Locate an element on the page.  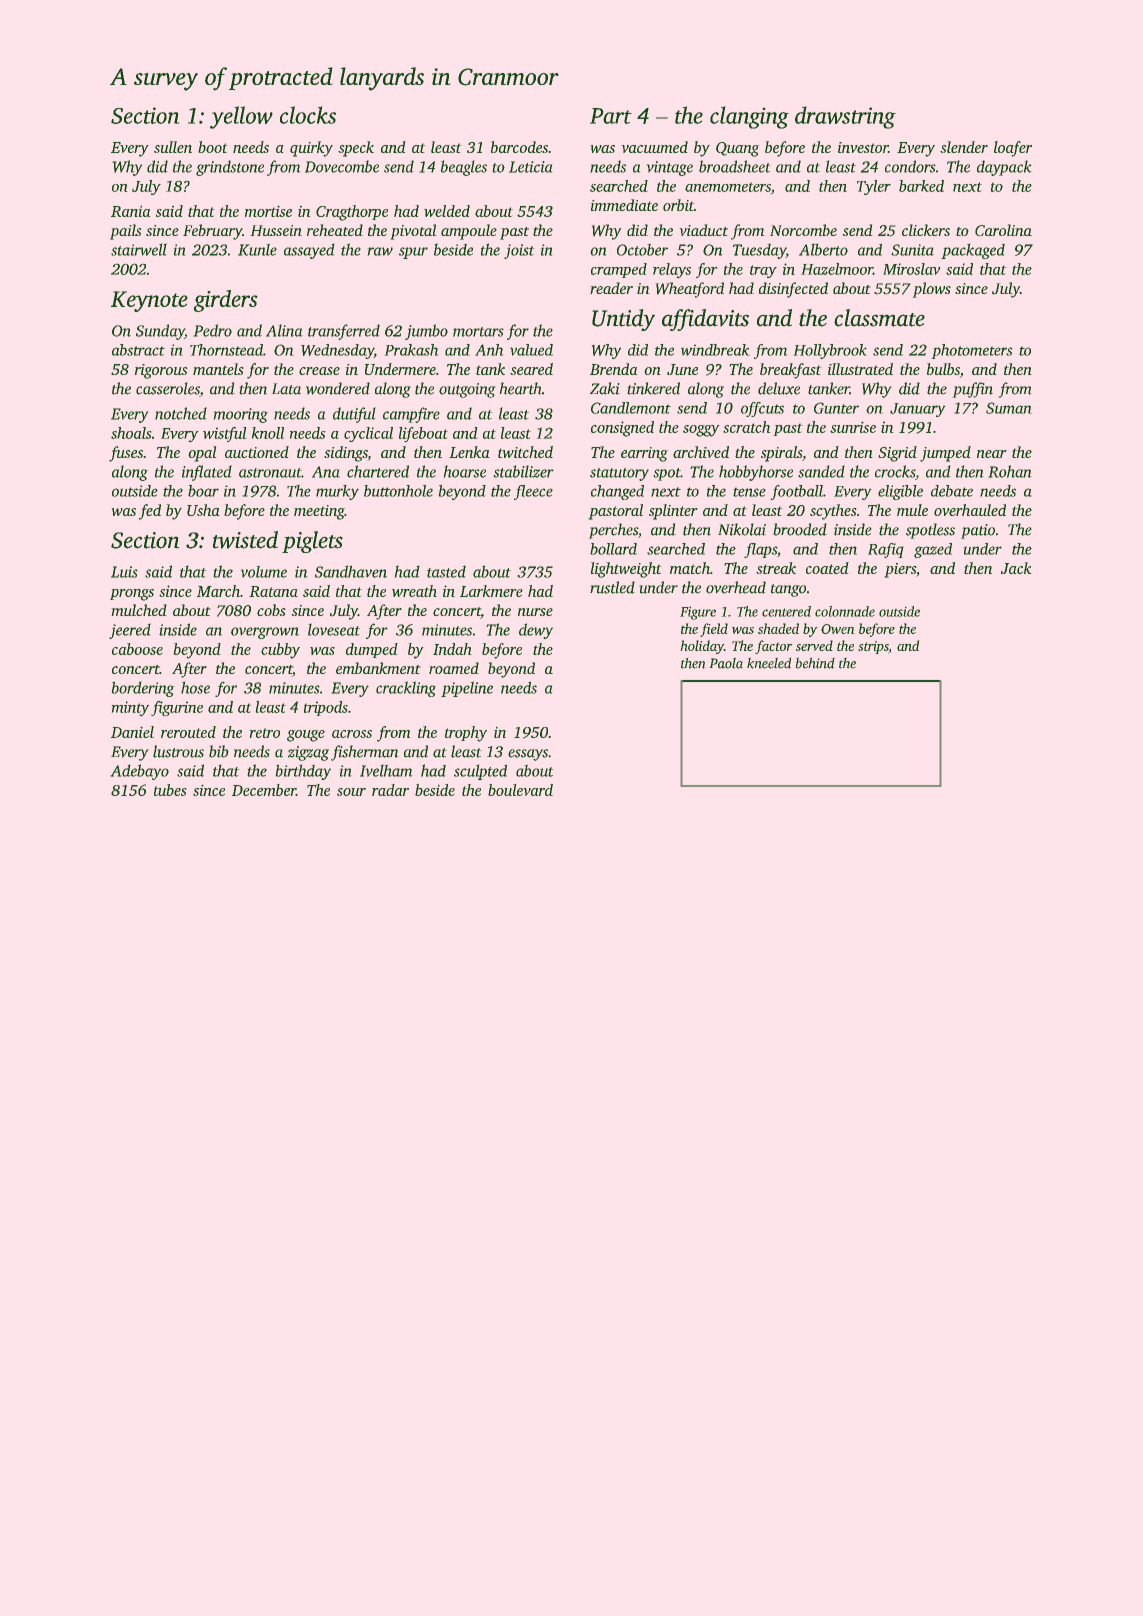
girders is located at coordinates (225, 301).
